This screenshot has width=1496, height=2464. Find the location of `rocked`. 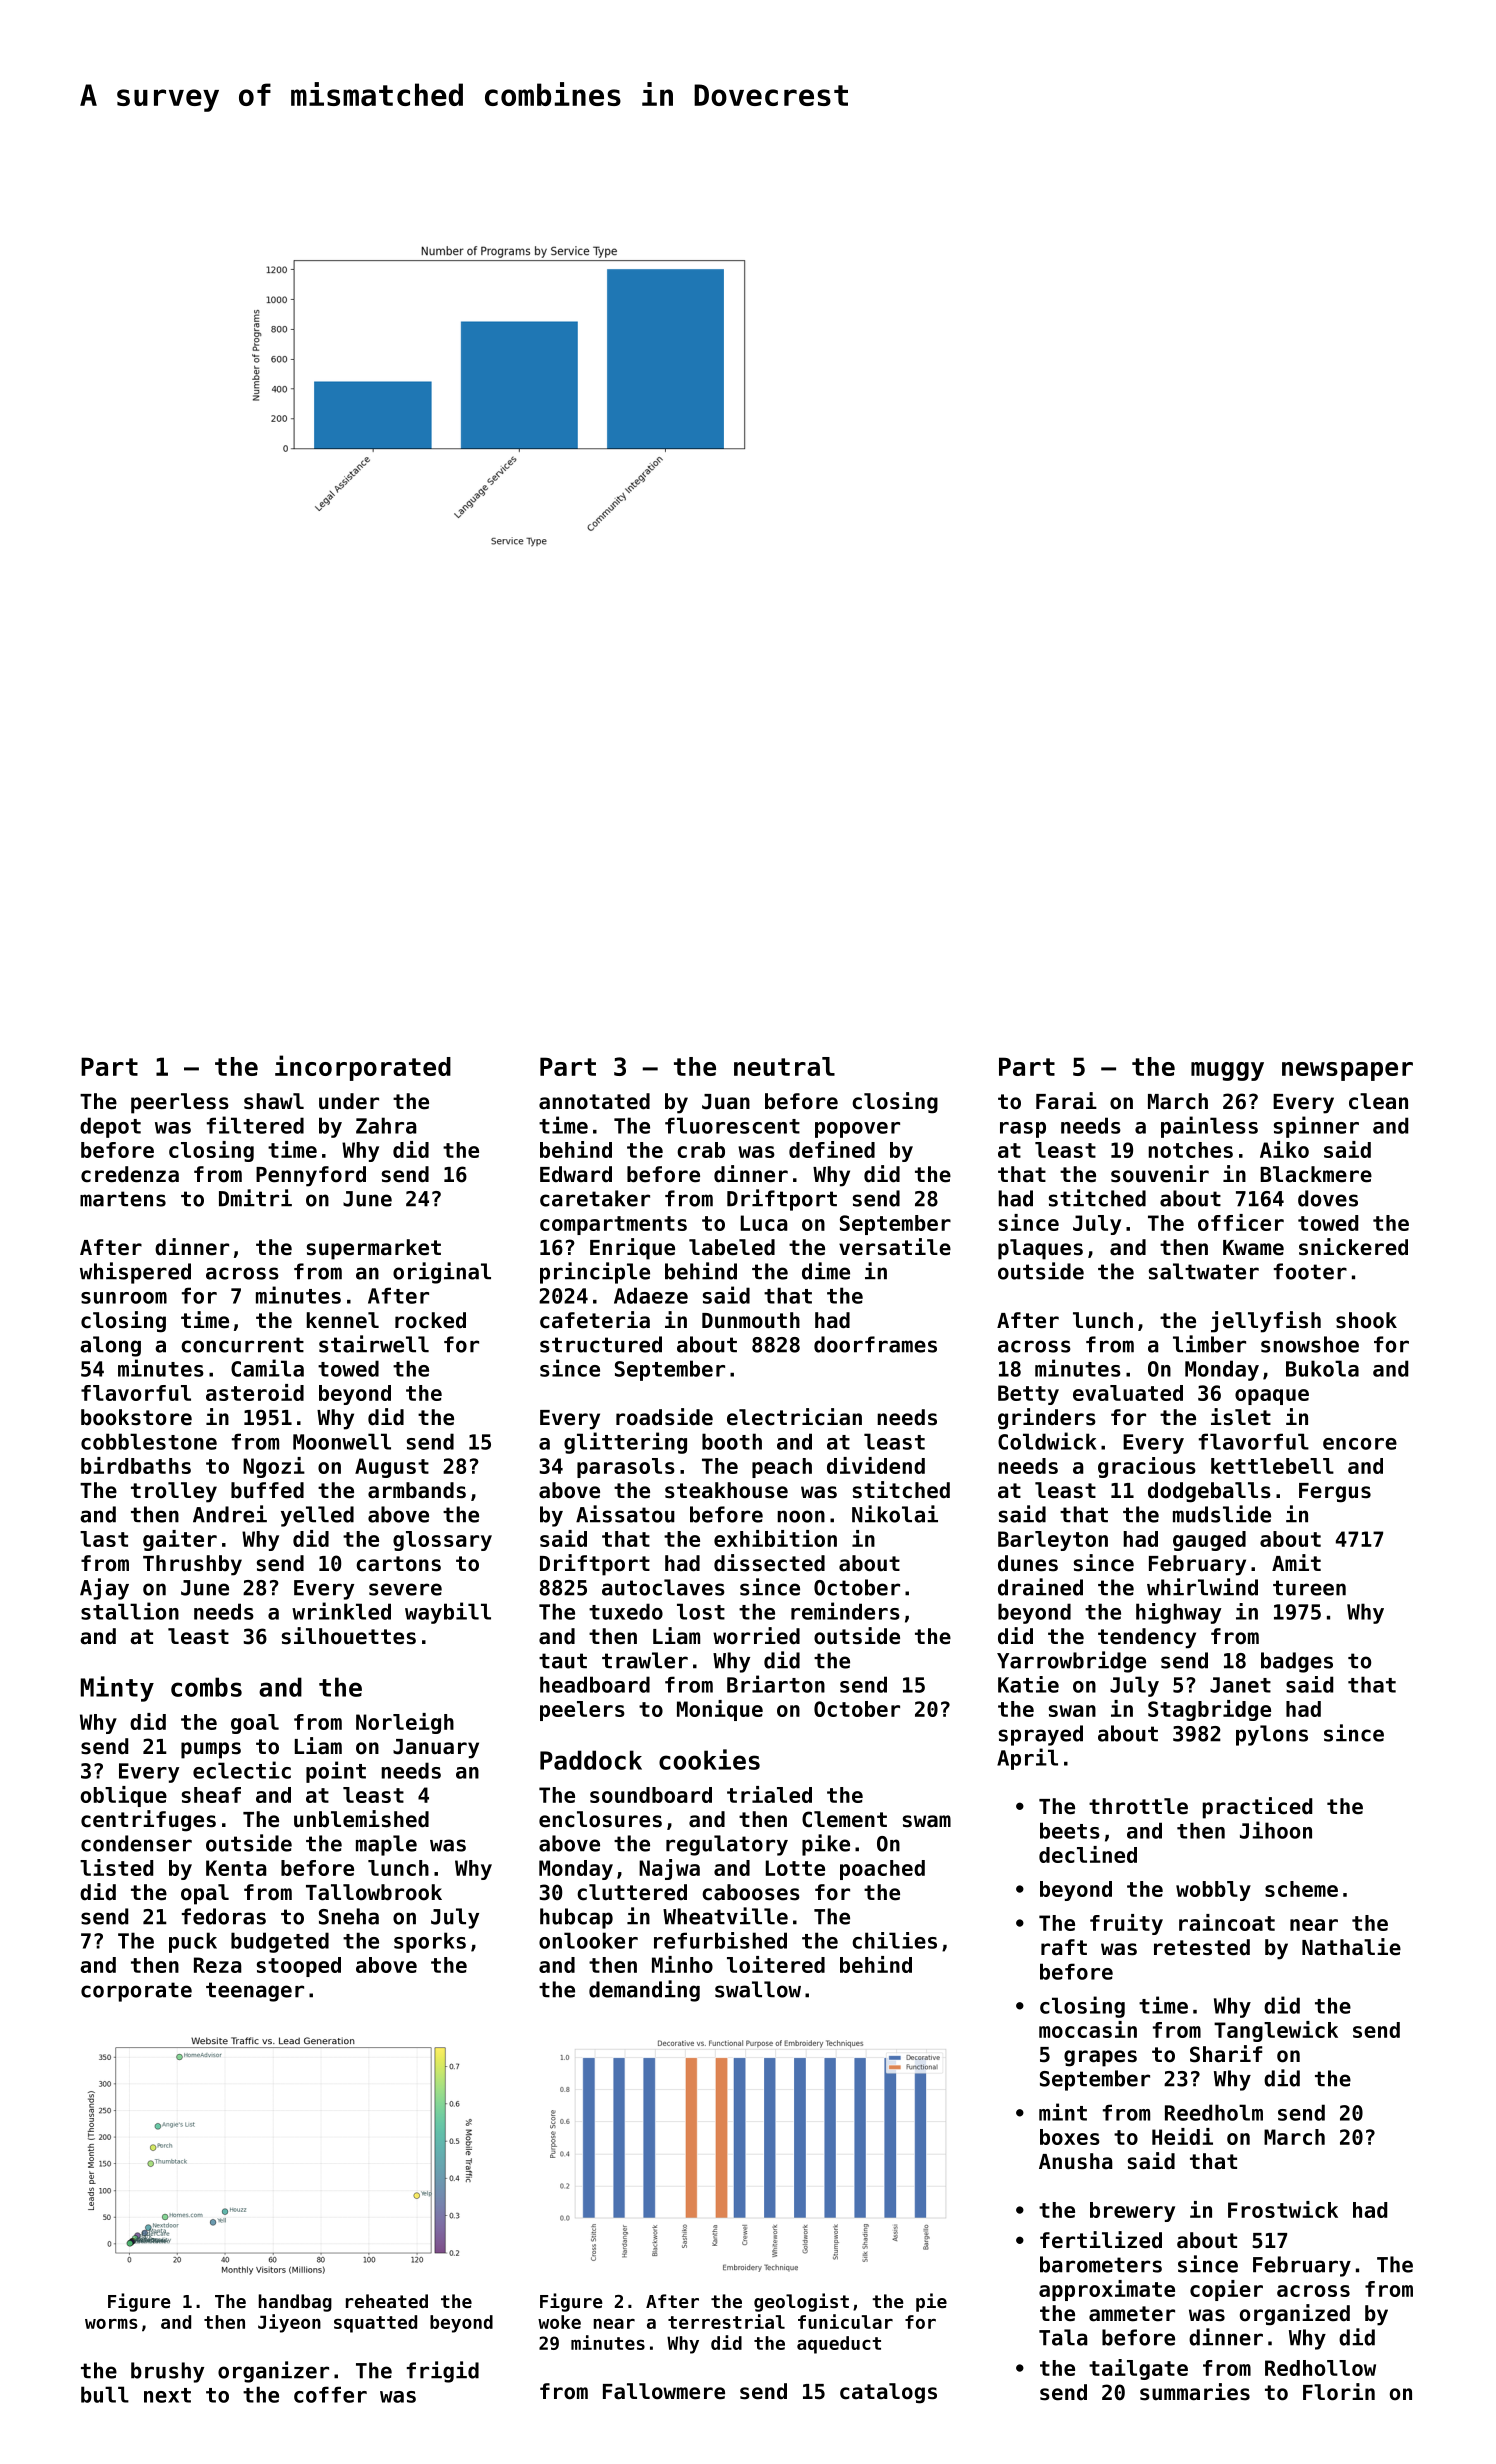

rocked is located at coordinates (430, 1320).
